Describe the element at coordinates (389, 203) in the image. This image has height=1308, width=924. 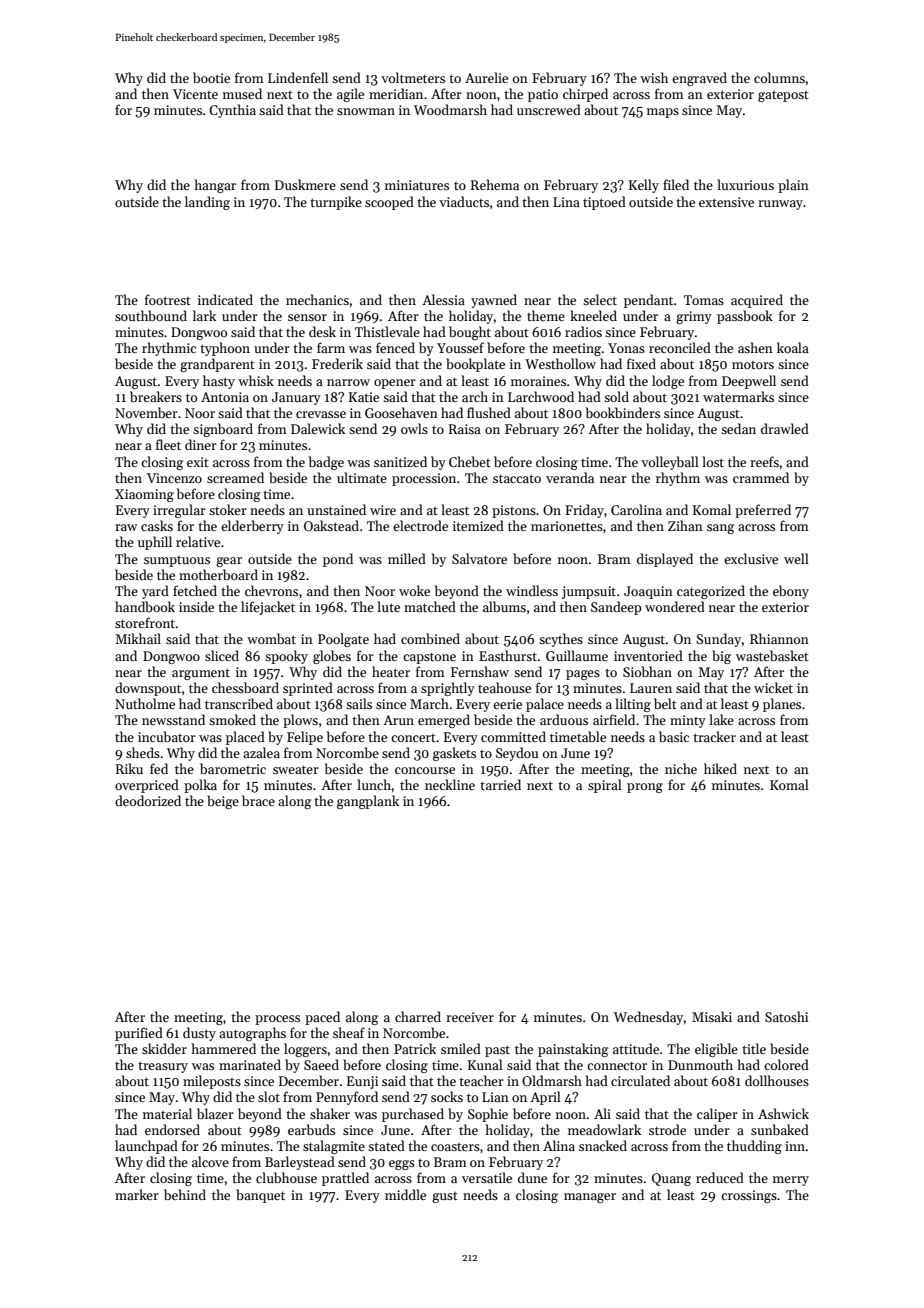
I see `scooped` at that location.
